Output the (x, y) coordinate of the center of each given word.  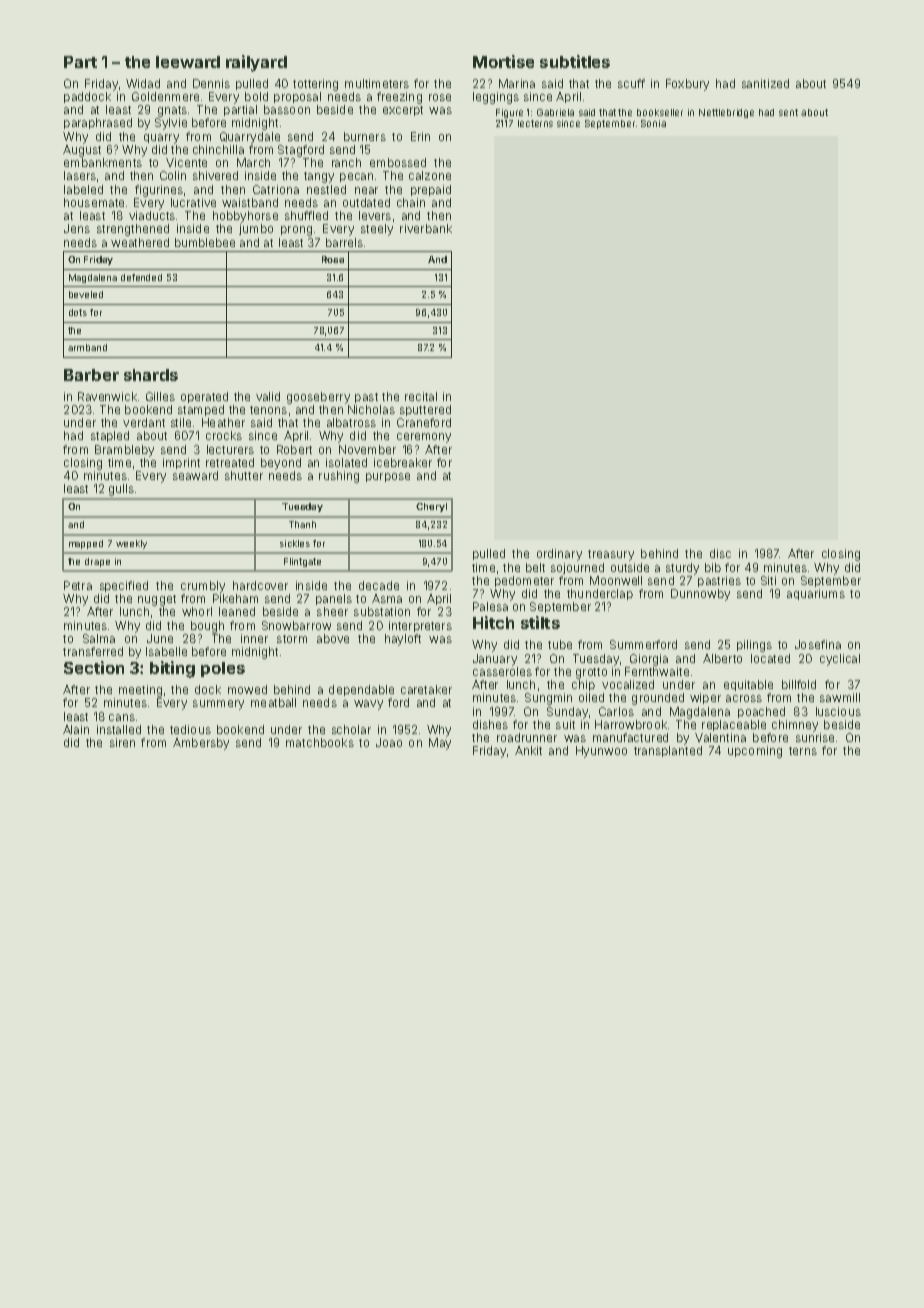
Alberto (722, 658)
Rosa (333, 259)
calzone (430, 175)
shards (151, 375)
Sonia (653, 123)
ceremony (424, 438)
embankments (103, 162)
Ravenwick (107, 396)
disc (720, 553)
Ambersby (201, 744)
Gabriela (555, 112)
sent (788, 112)
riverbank (426, 228)
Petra (78, 585)
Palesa (490, 606)
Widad (143, 83)
